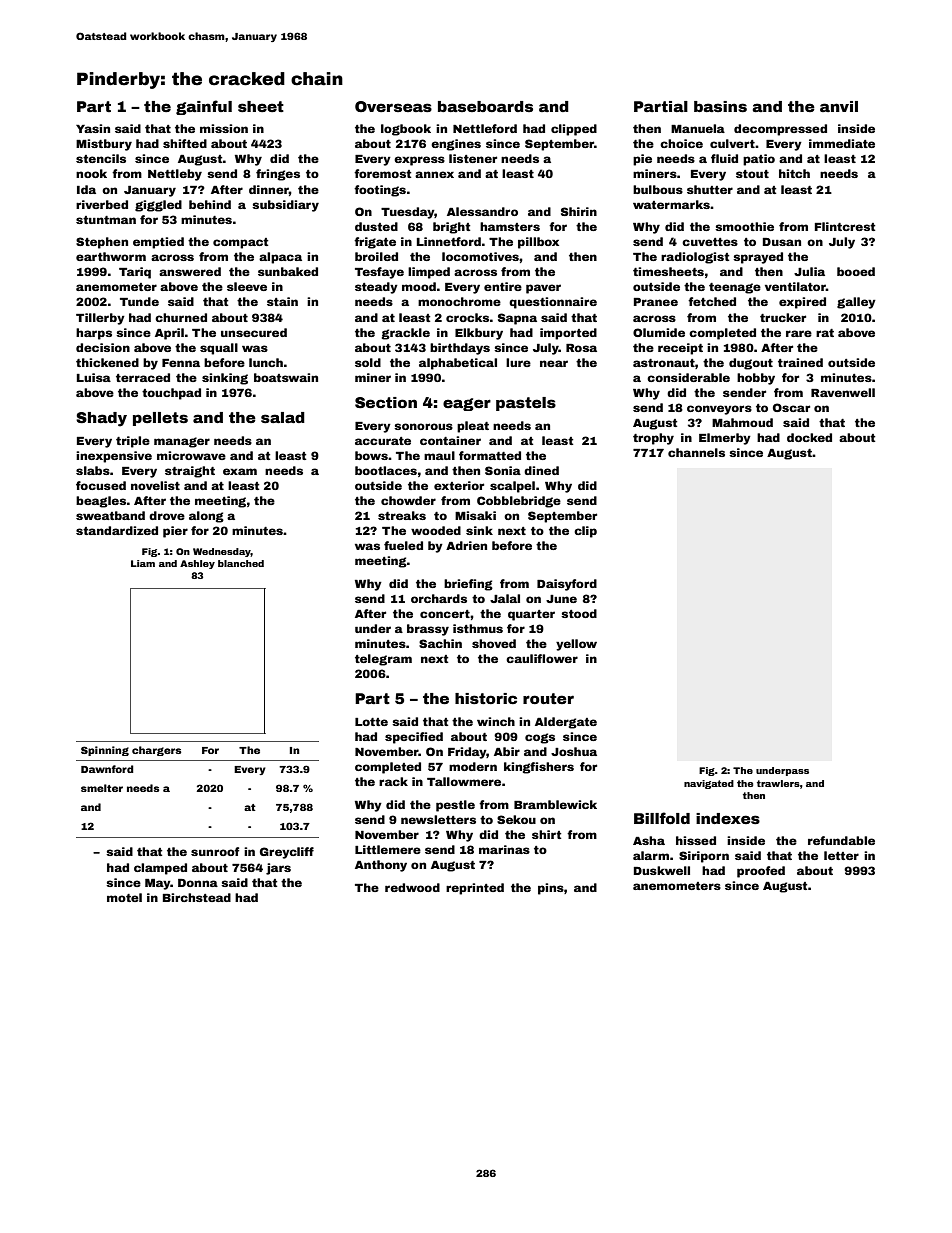  Describe the element at coordinates (111, 256) in the screenshot. I see `earthworm` at that location.
